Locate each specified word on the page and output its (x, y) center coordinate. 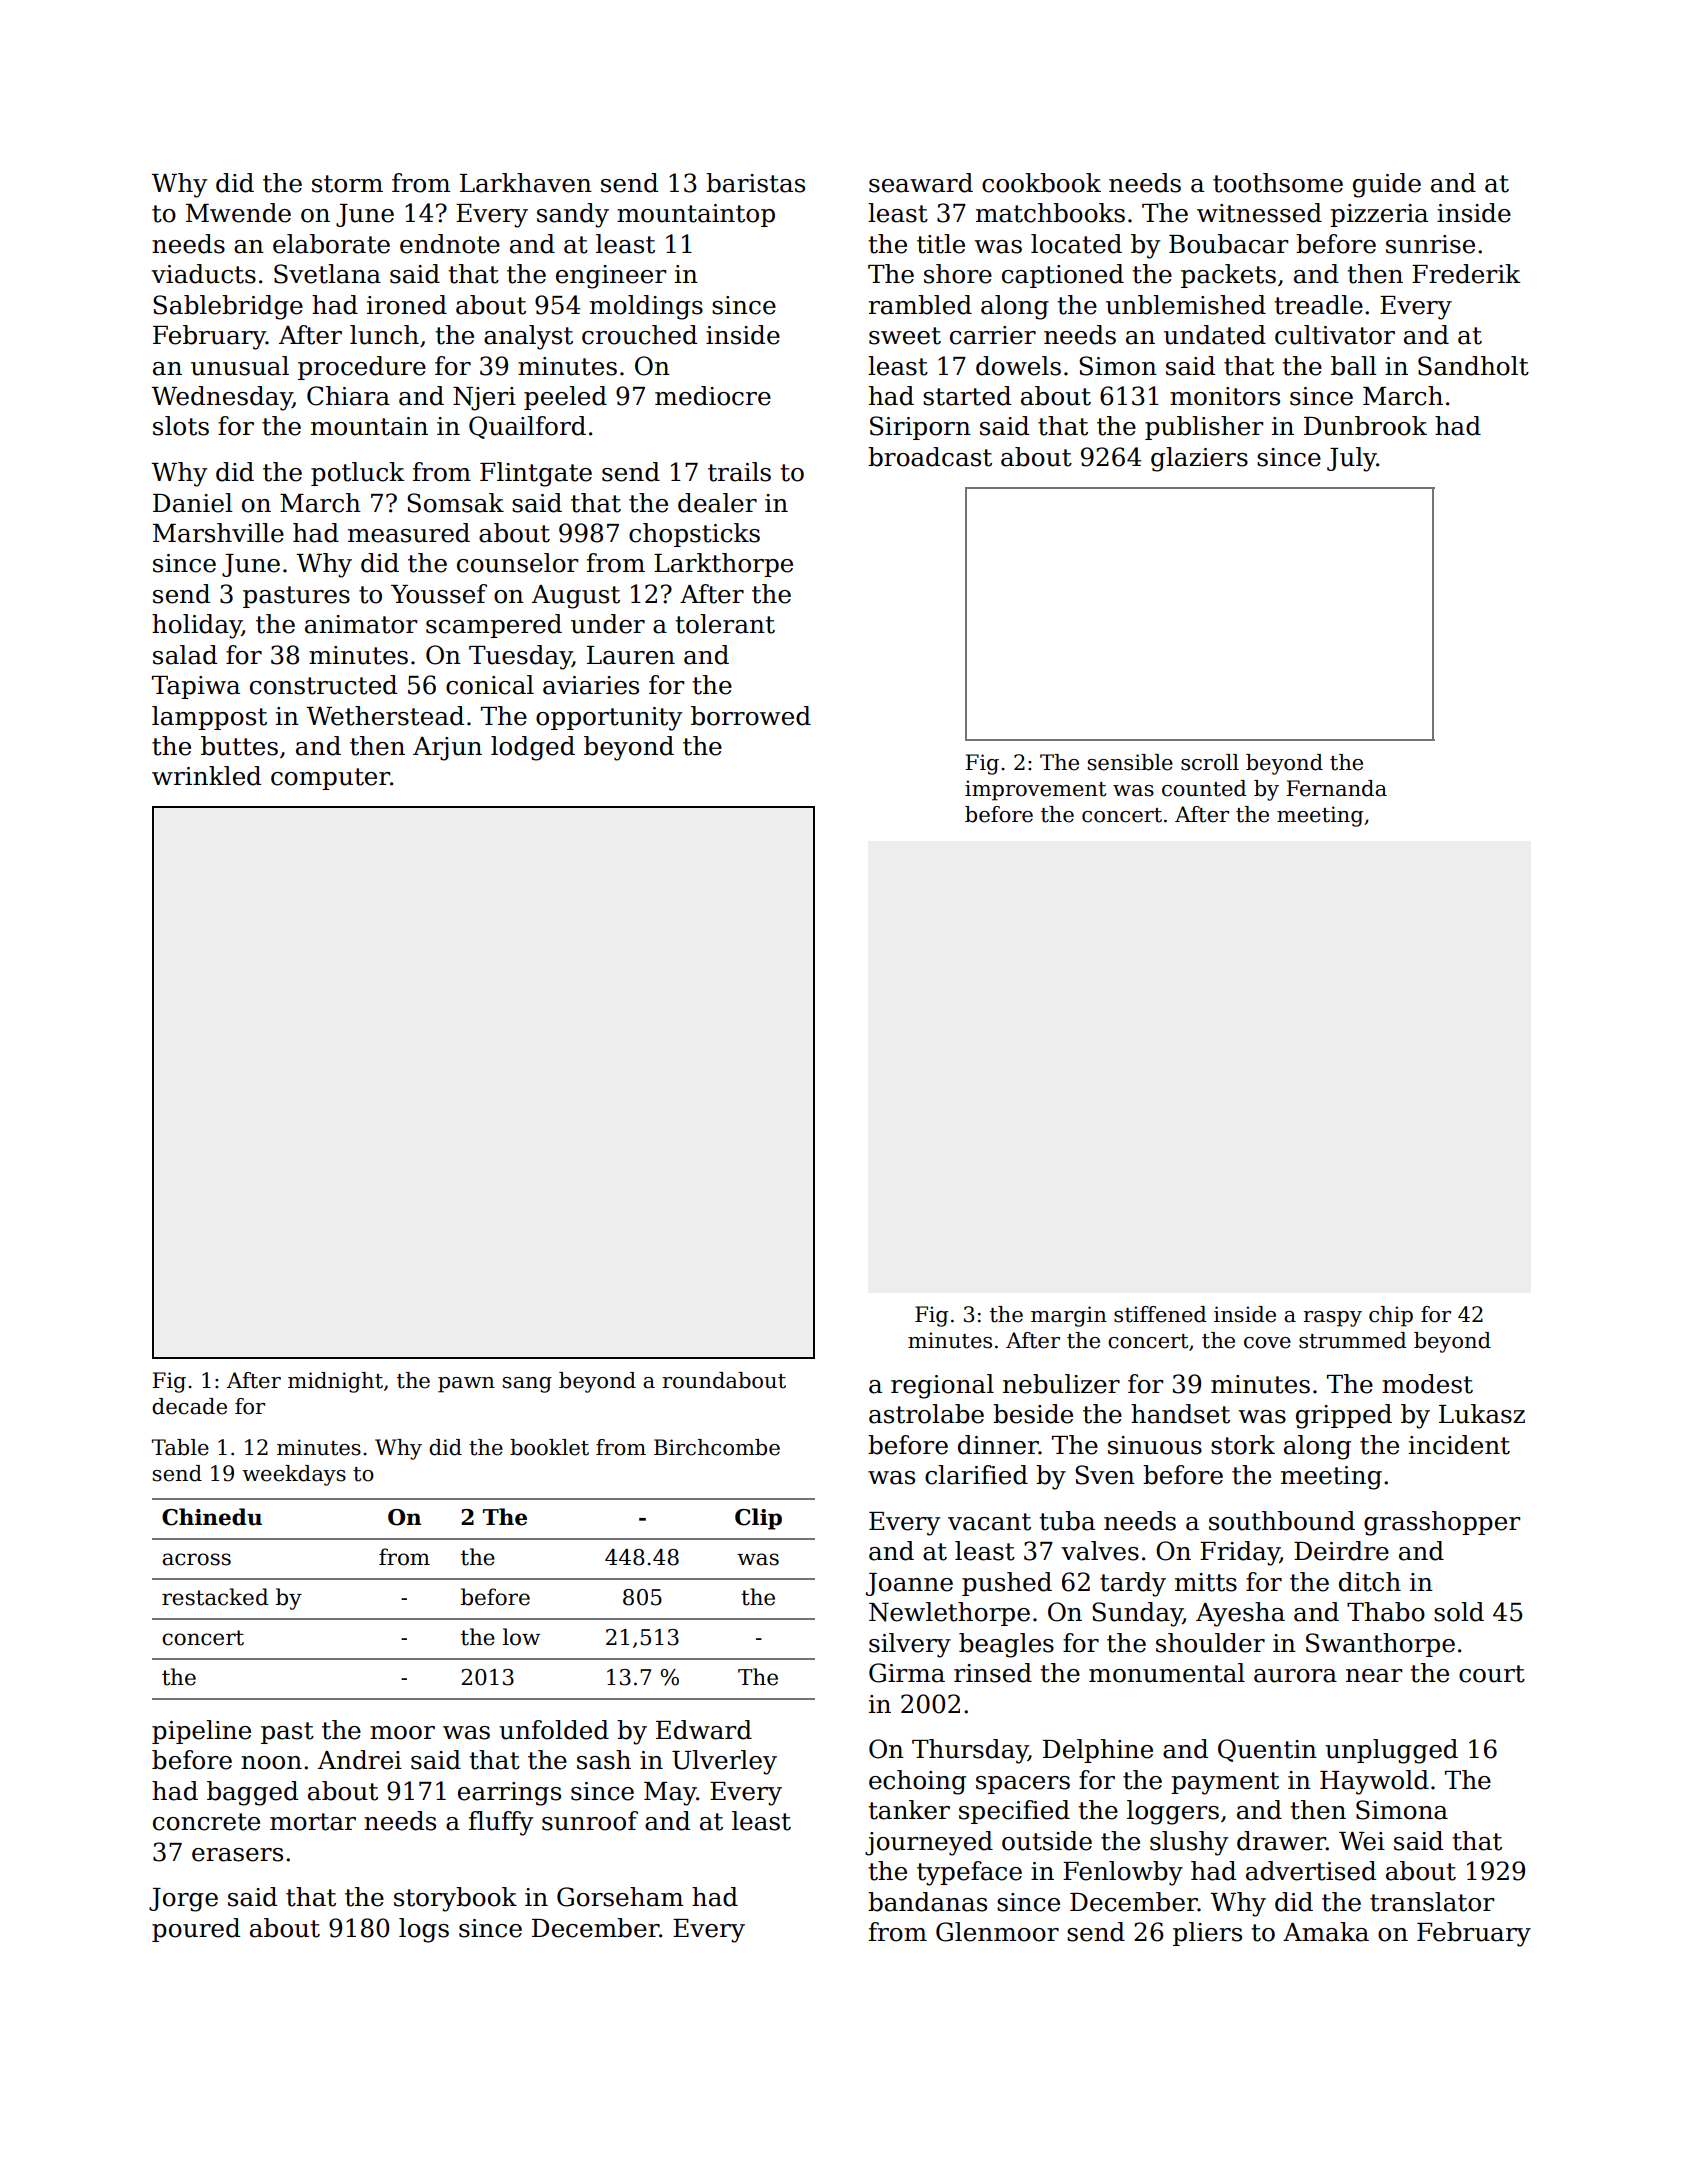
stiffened (1160, 1314)
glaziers (1199, 459)
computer (330, 779)
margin (1069, 1316)
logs (424, 1930)
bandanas (927, 1902)
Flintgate (536, 474)
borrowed (751, 716)
